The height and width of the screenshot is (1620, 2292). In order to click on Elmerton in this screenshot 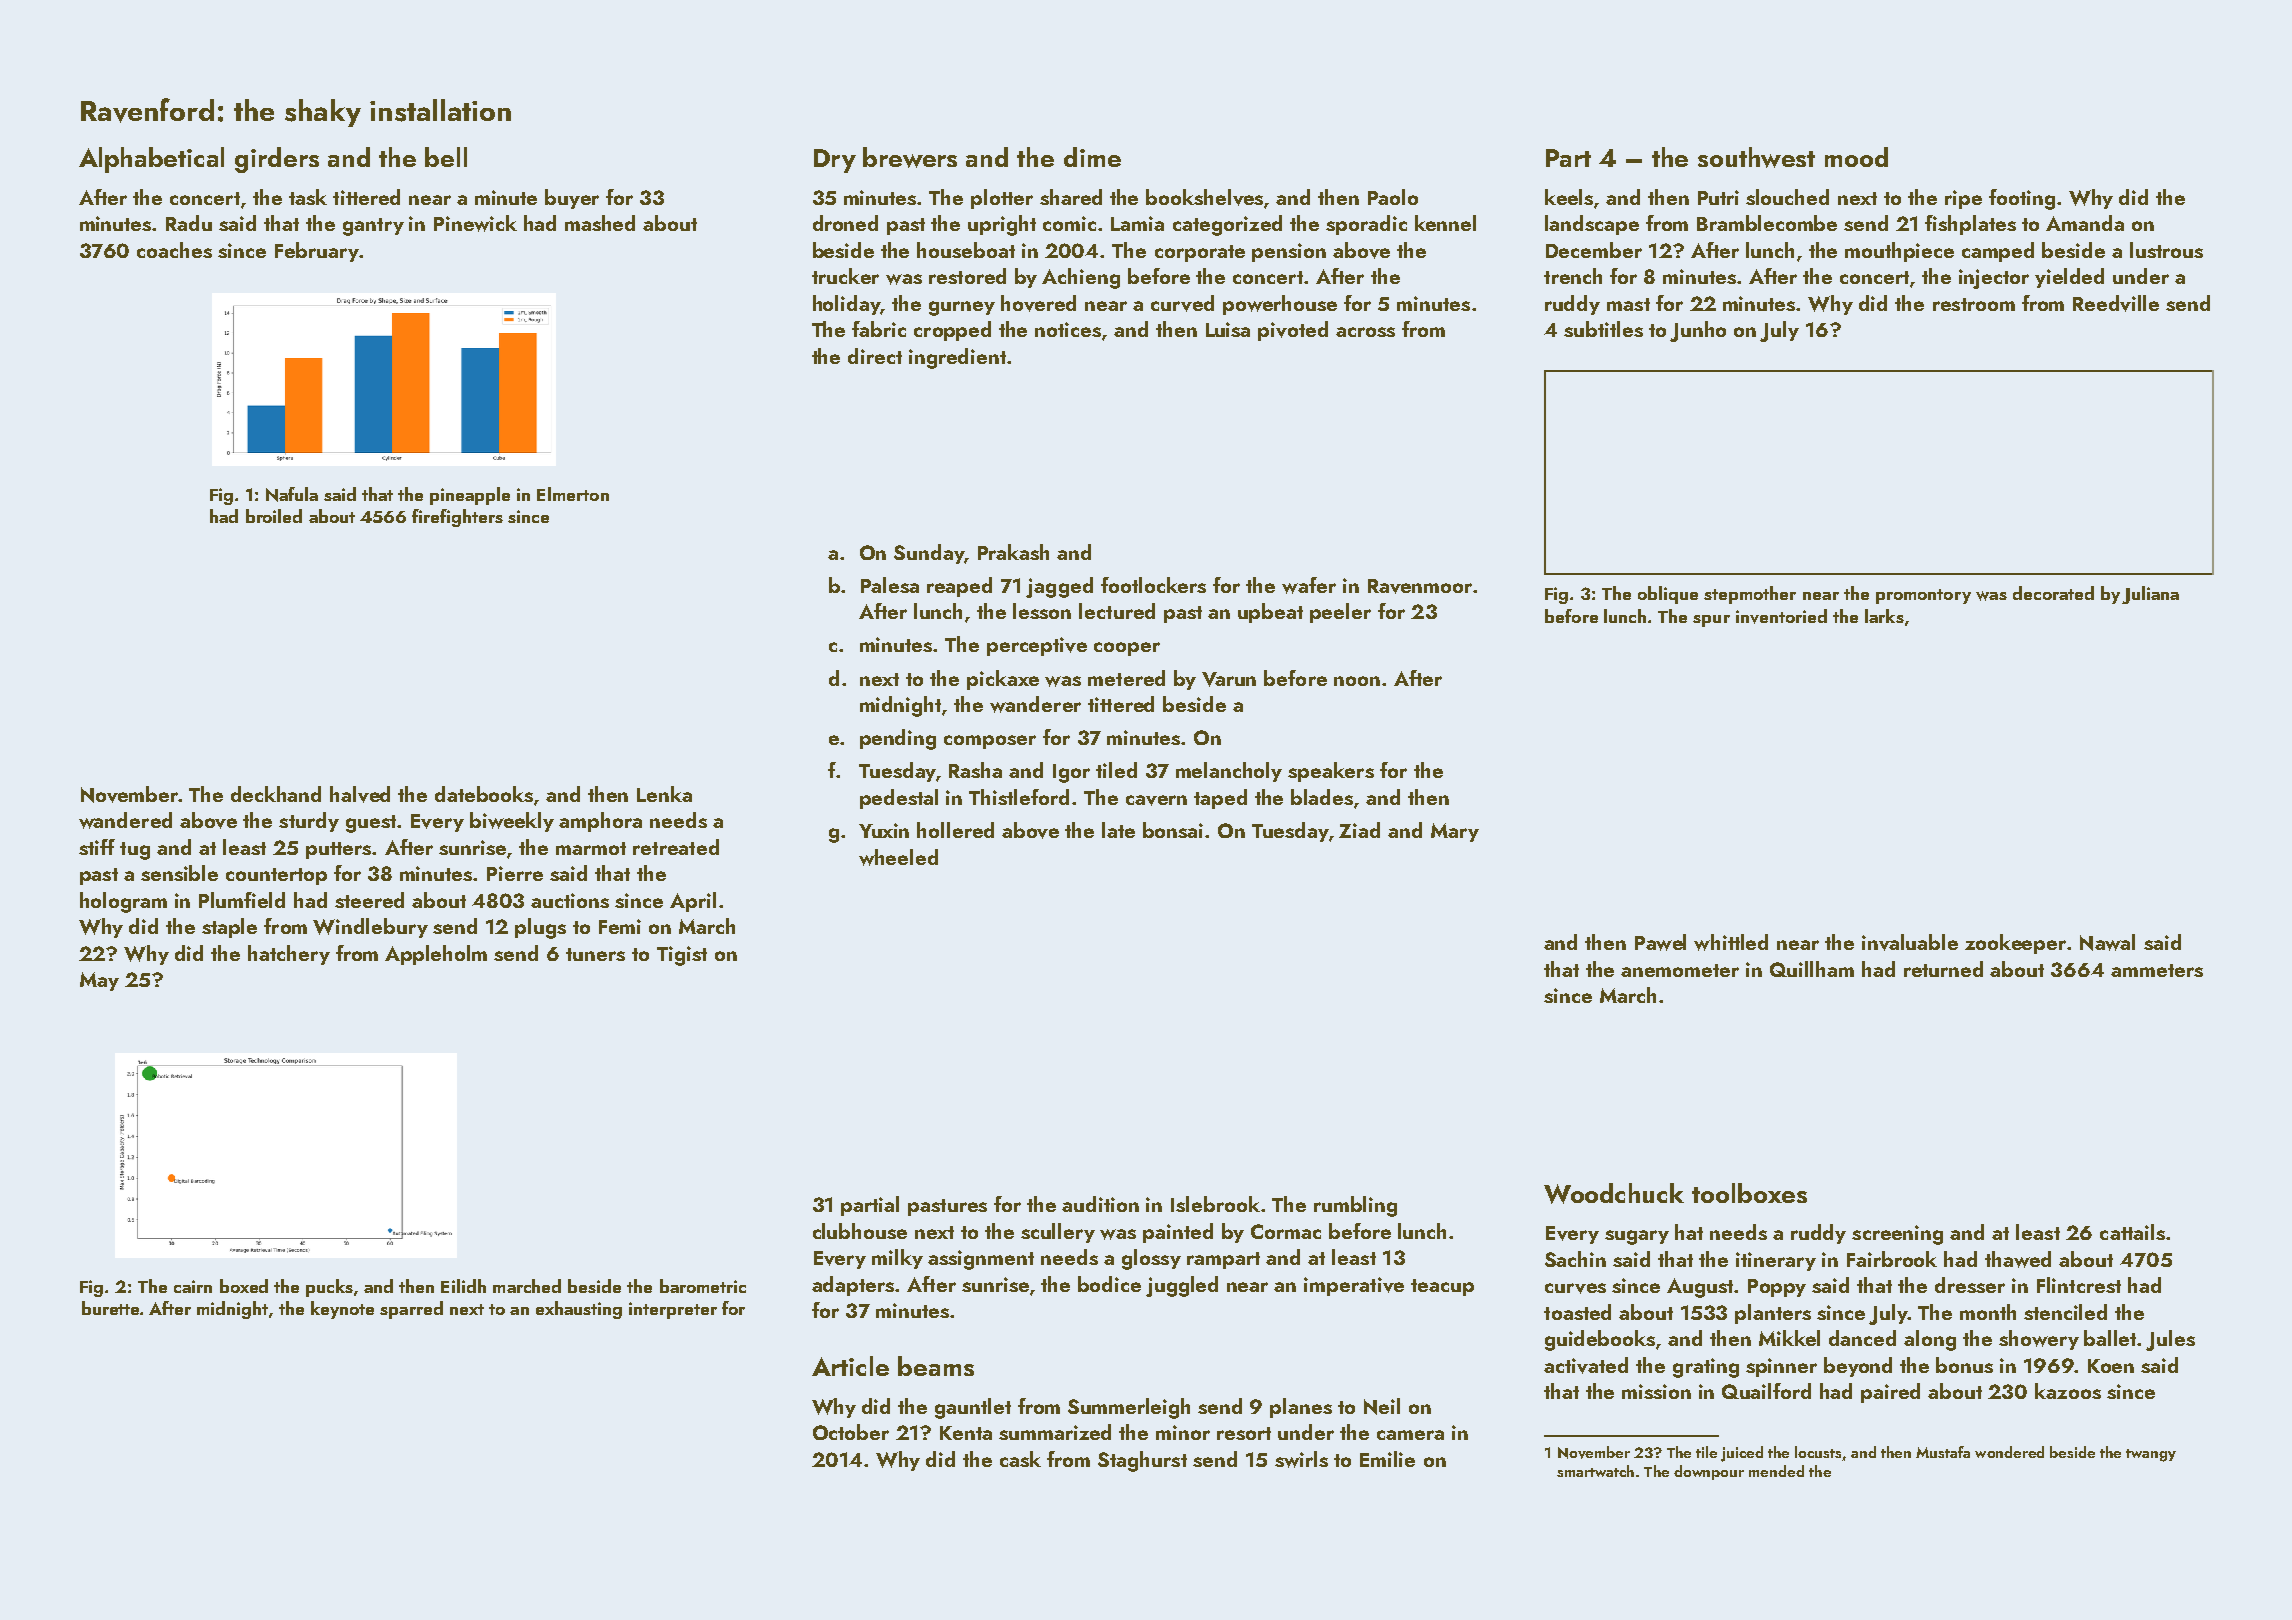, I will do `click(573, 494)`.
